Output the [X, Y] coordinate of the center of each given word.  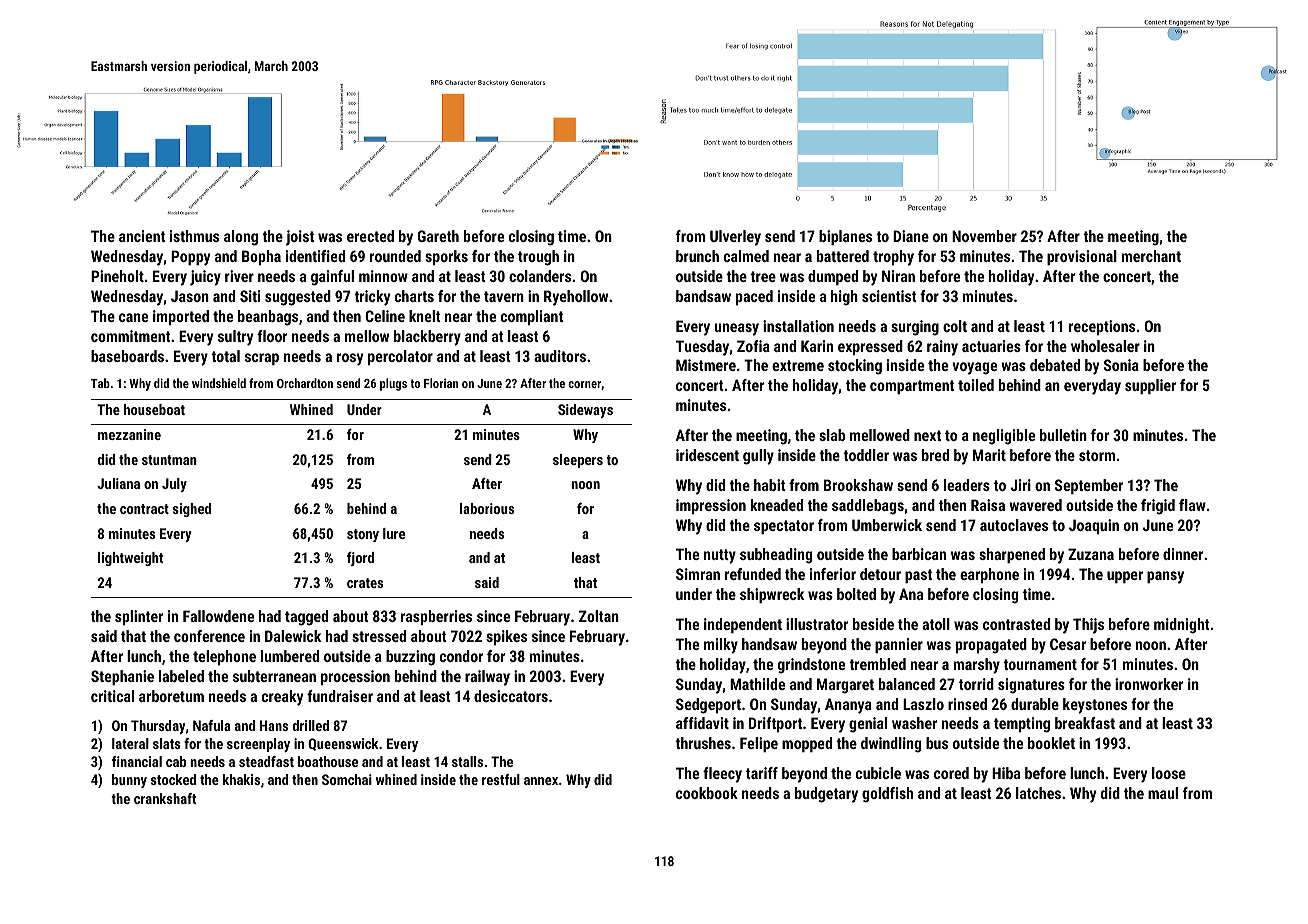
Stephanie [122, 677]
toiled [976, 385]
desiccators [511, 696]
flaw [1192, 505]
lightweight [130, 559]
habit [770, 485]
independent [743, 625]
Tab [100, 383]
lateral [130, 743]
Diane [911, 236]
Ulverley [735, 238]
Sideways [585, 411]
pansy [1165, 577]
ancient [142, 236]
